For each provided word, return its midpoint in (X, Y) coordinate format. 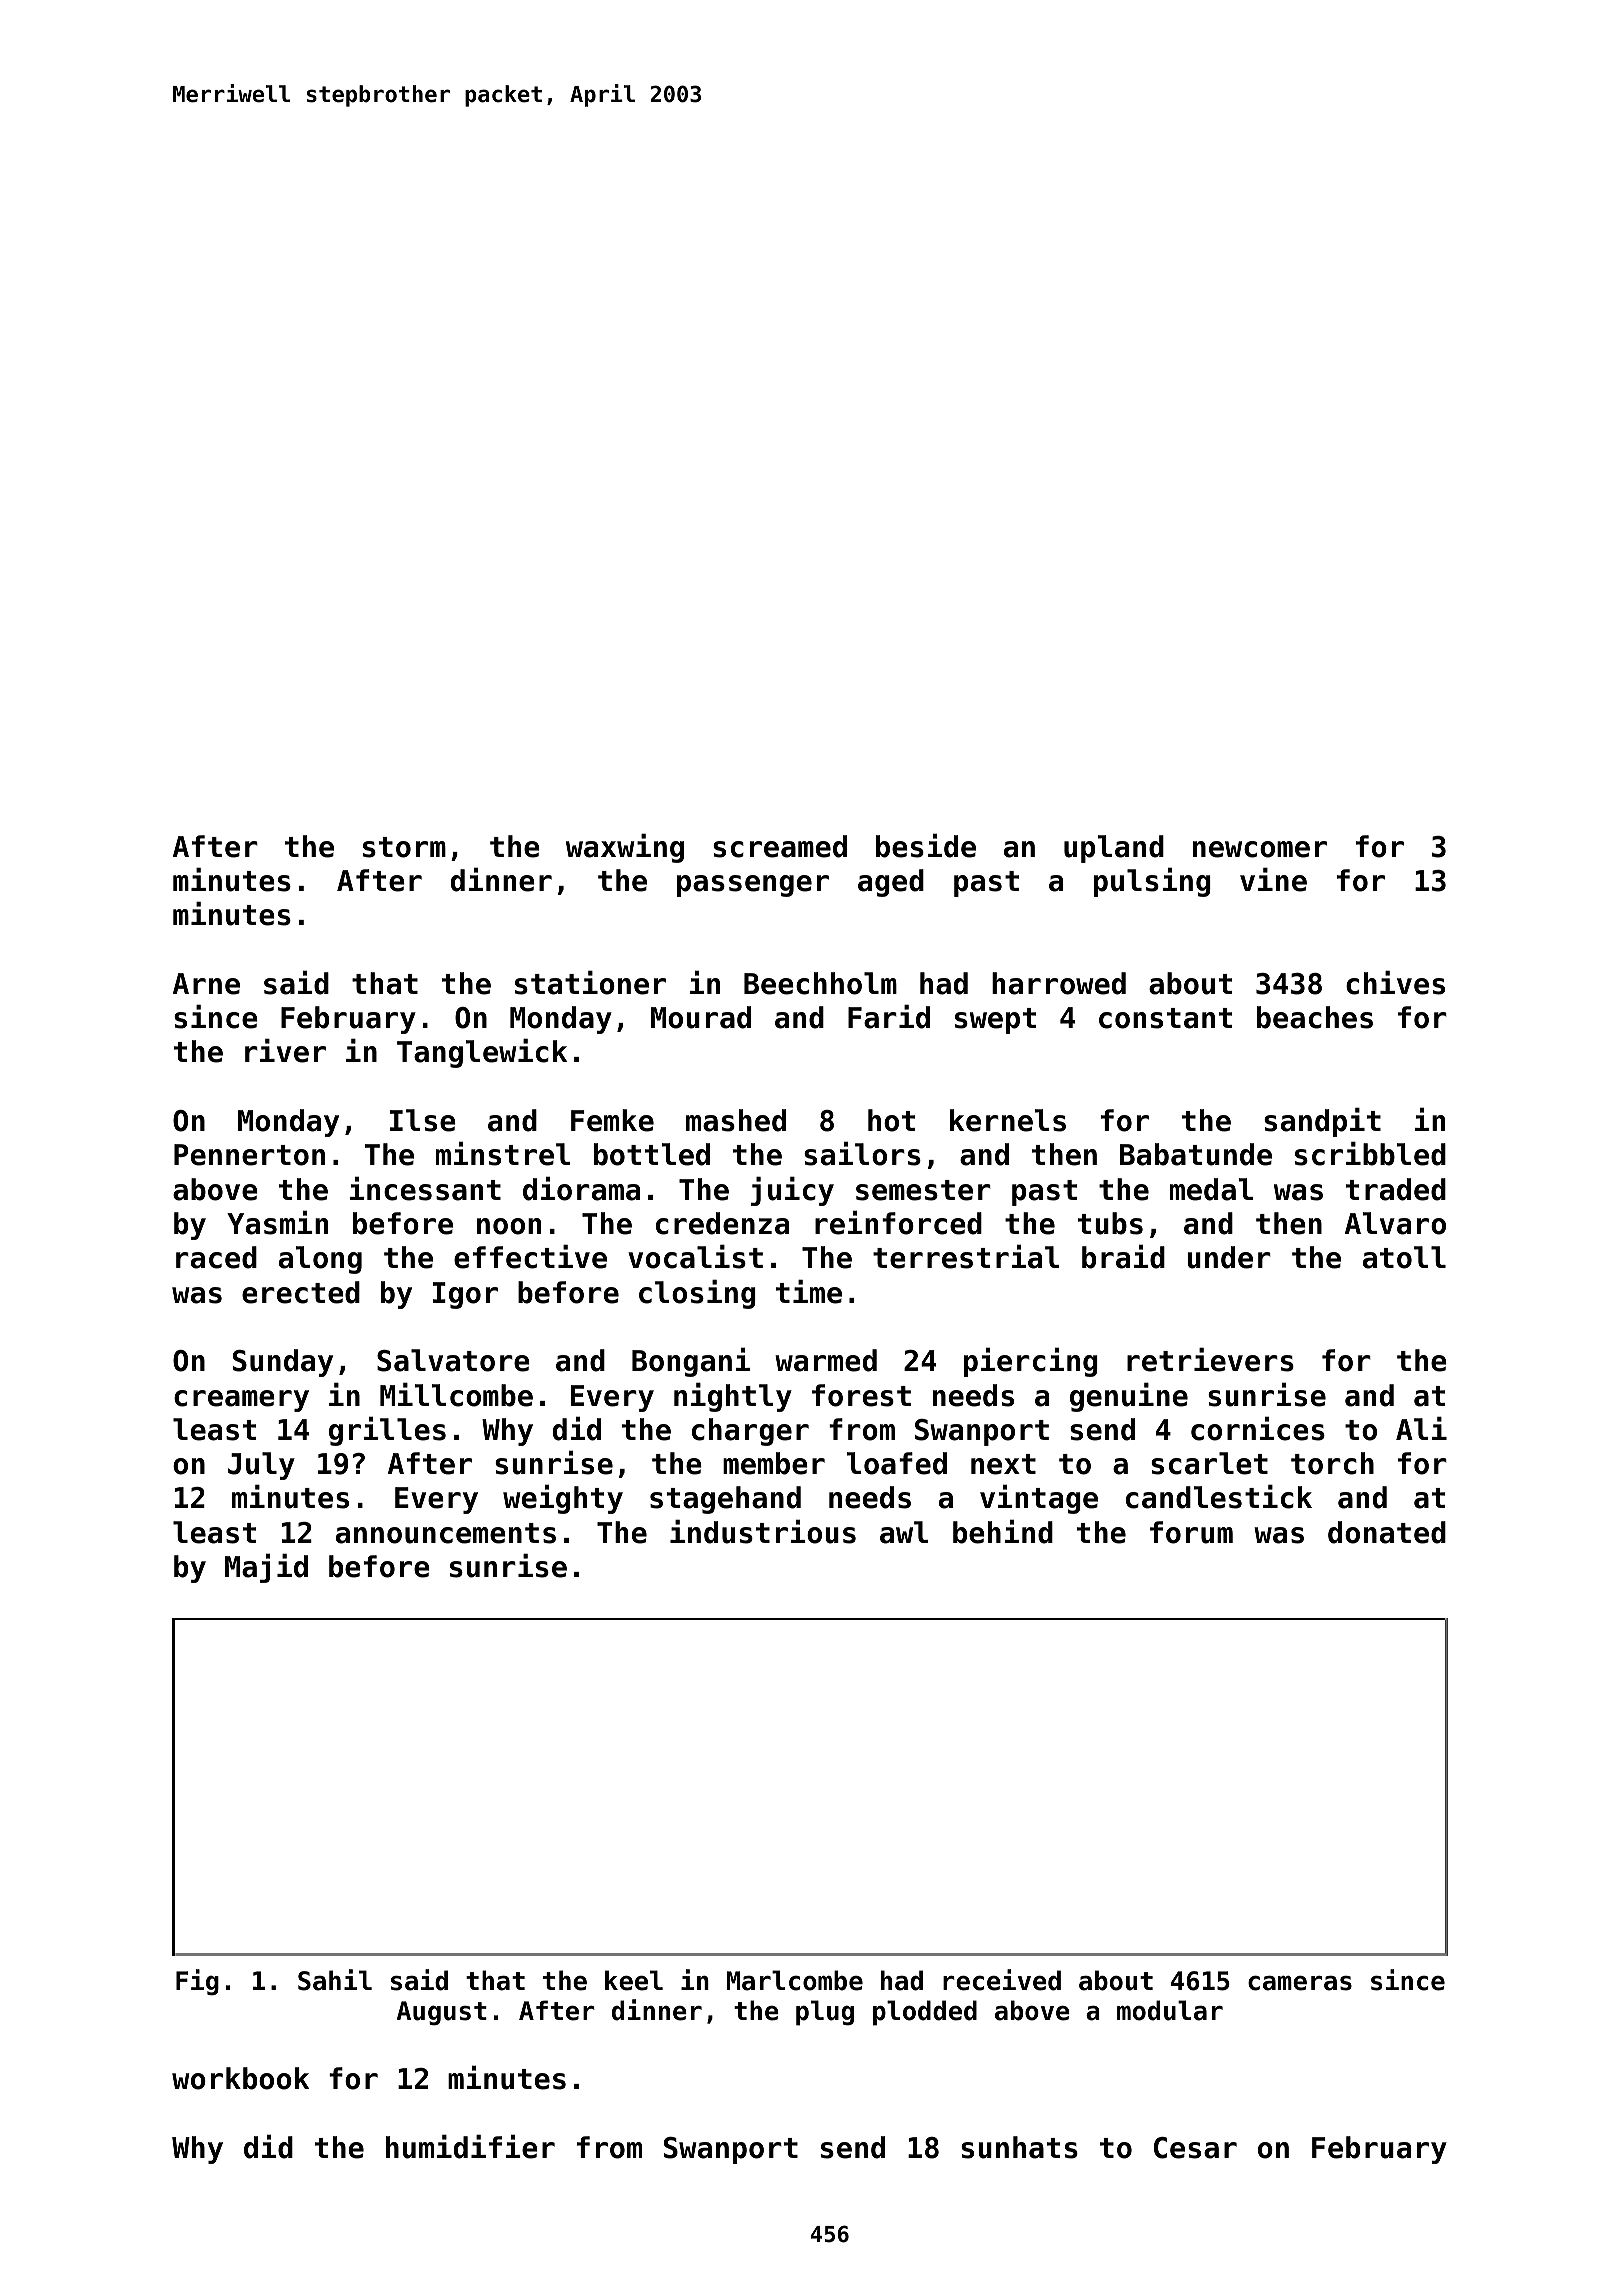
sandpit (1322, 1122)
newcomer (1260, 849)
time (809, 1292)
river (285, 1051)
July (261, 1466)
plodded (925, 2013)
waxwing (625, 848)
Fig (197, 1982)
